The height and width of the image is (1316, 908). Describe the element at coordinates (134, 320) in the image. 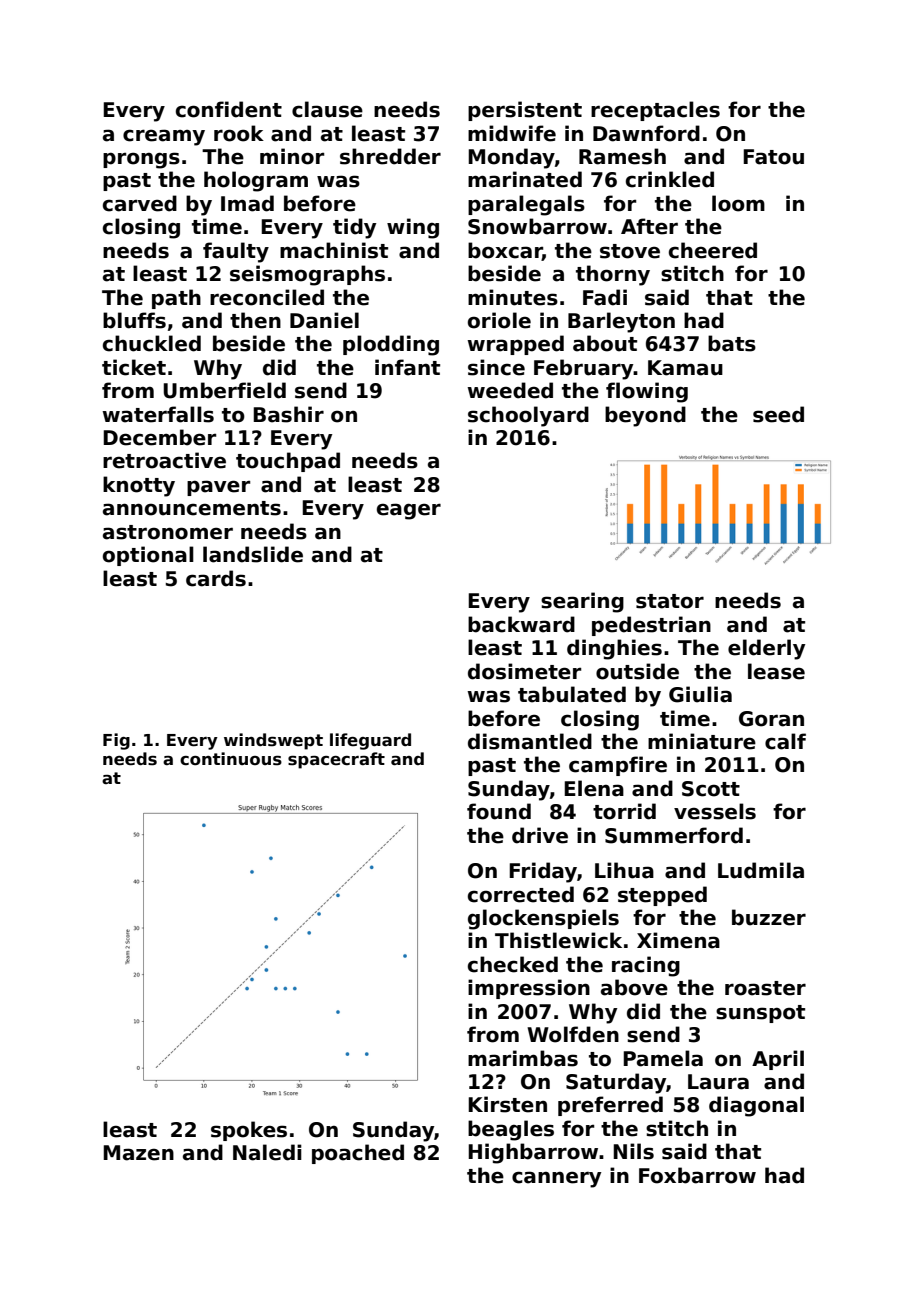

I see `bluffs` at that location.
